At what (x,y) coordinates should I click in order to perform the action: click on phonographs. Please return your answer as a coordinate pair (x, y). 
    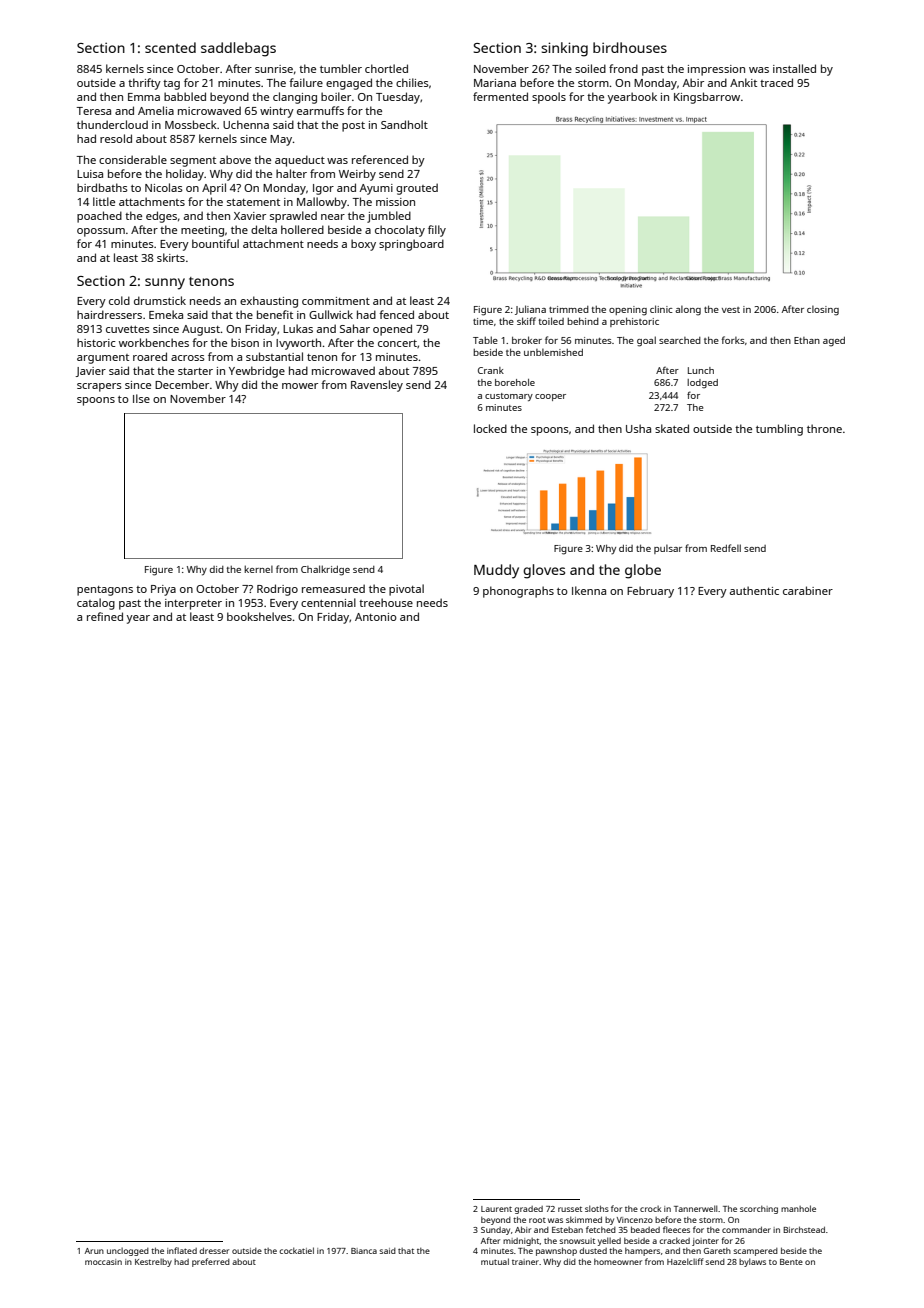
    Looking at the image, I should click on (518, 592).
